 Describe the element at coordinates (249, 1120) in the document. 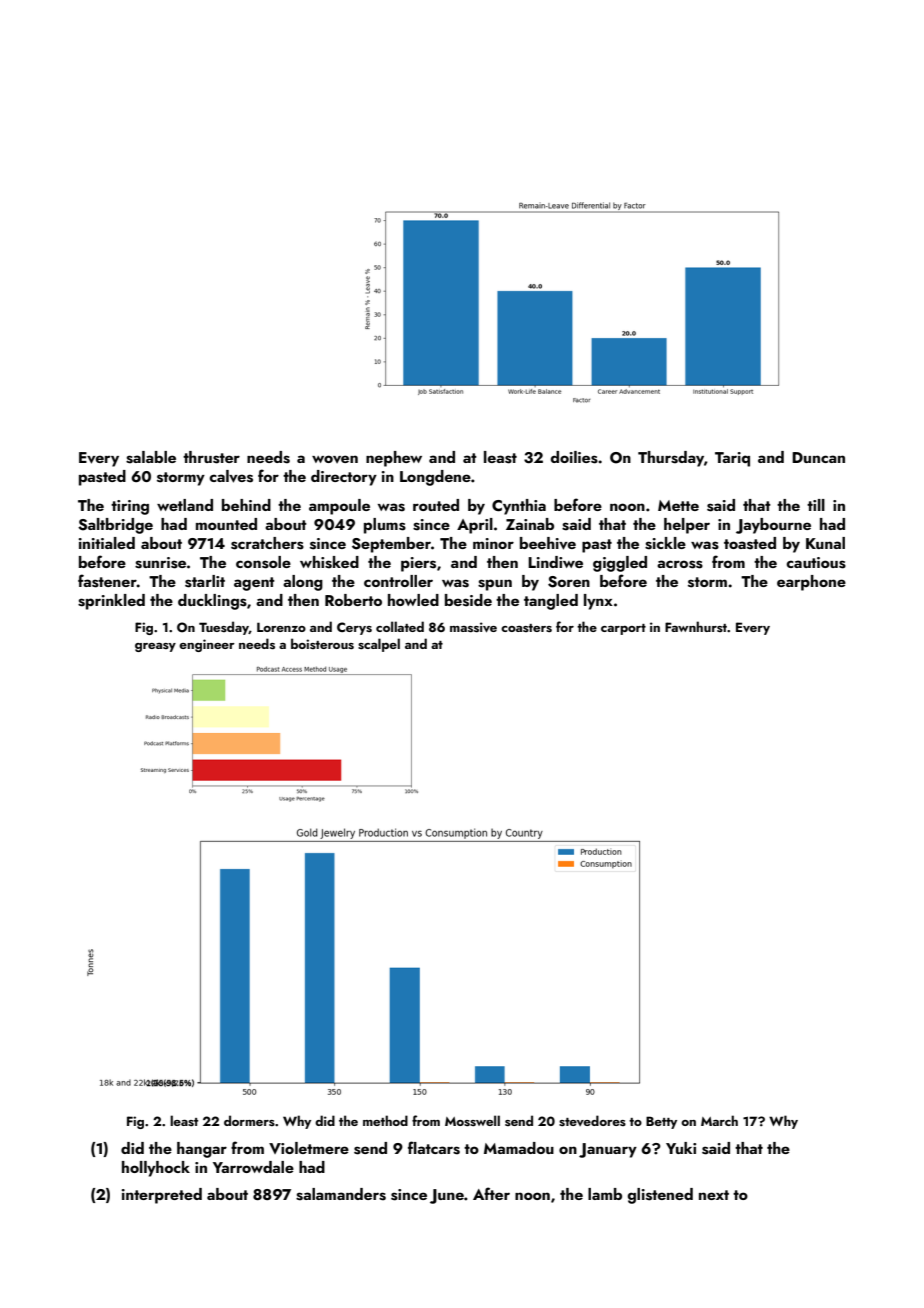

I see `dormers` at that location.
